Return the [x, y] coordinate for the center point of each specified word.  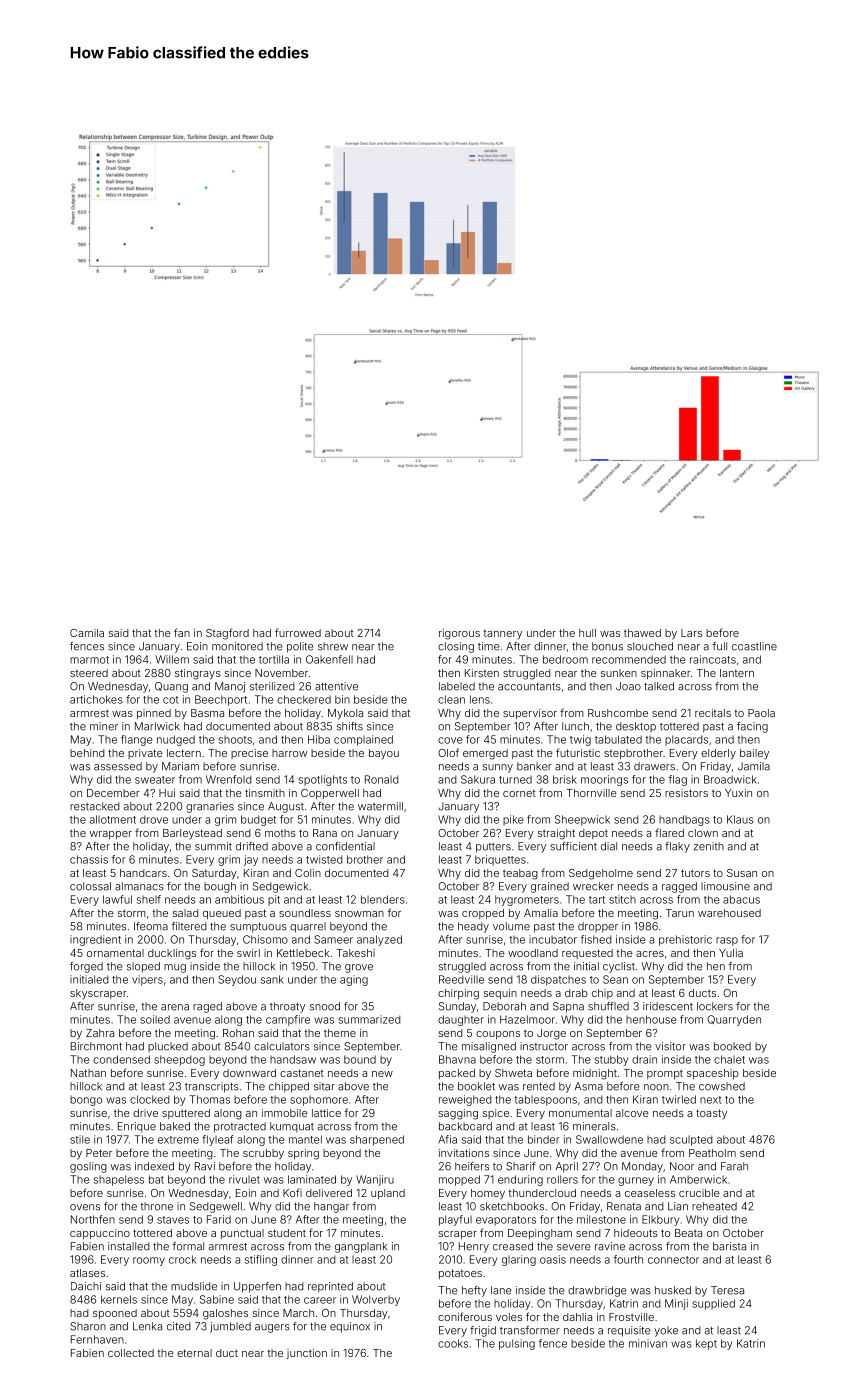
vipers [147, 980]
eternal [194, 1353]
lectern [184, 753]
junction [307, 1354]
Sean [615, 979]
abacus [741, 899]
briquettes [500, 860]
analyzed [379, 940]
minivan [648, 1343]
